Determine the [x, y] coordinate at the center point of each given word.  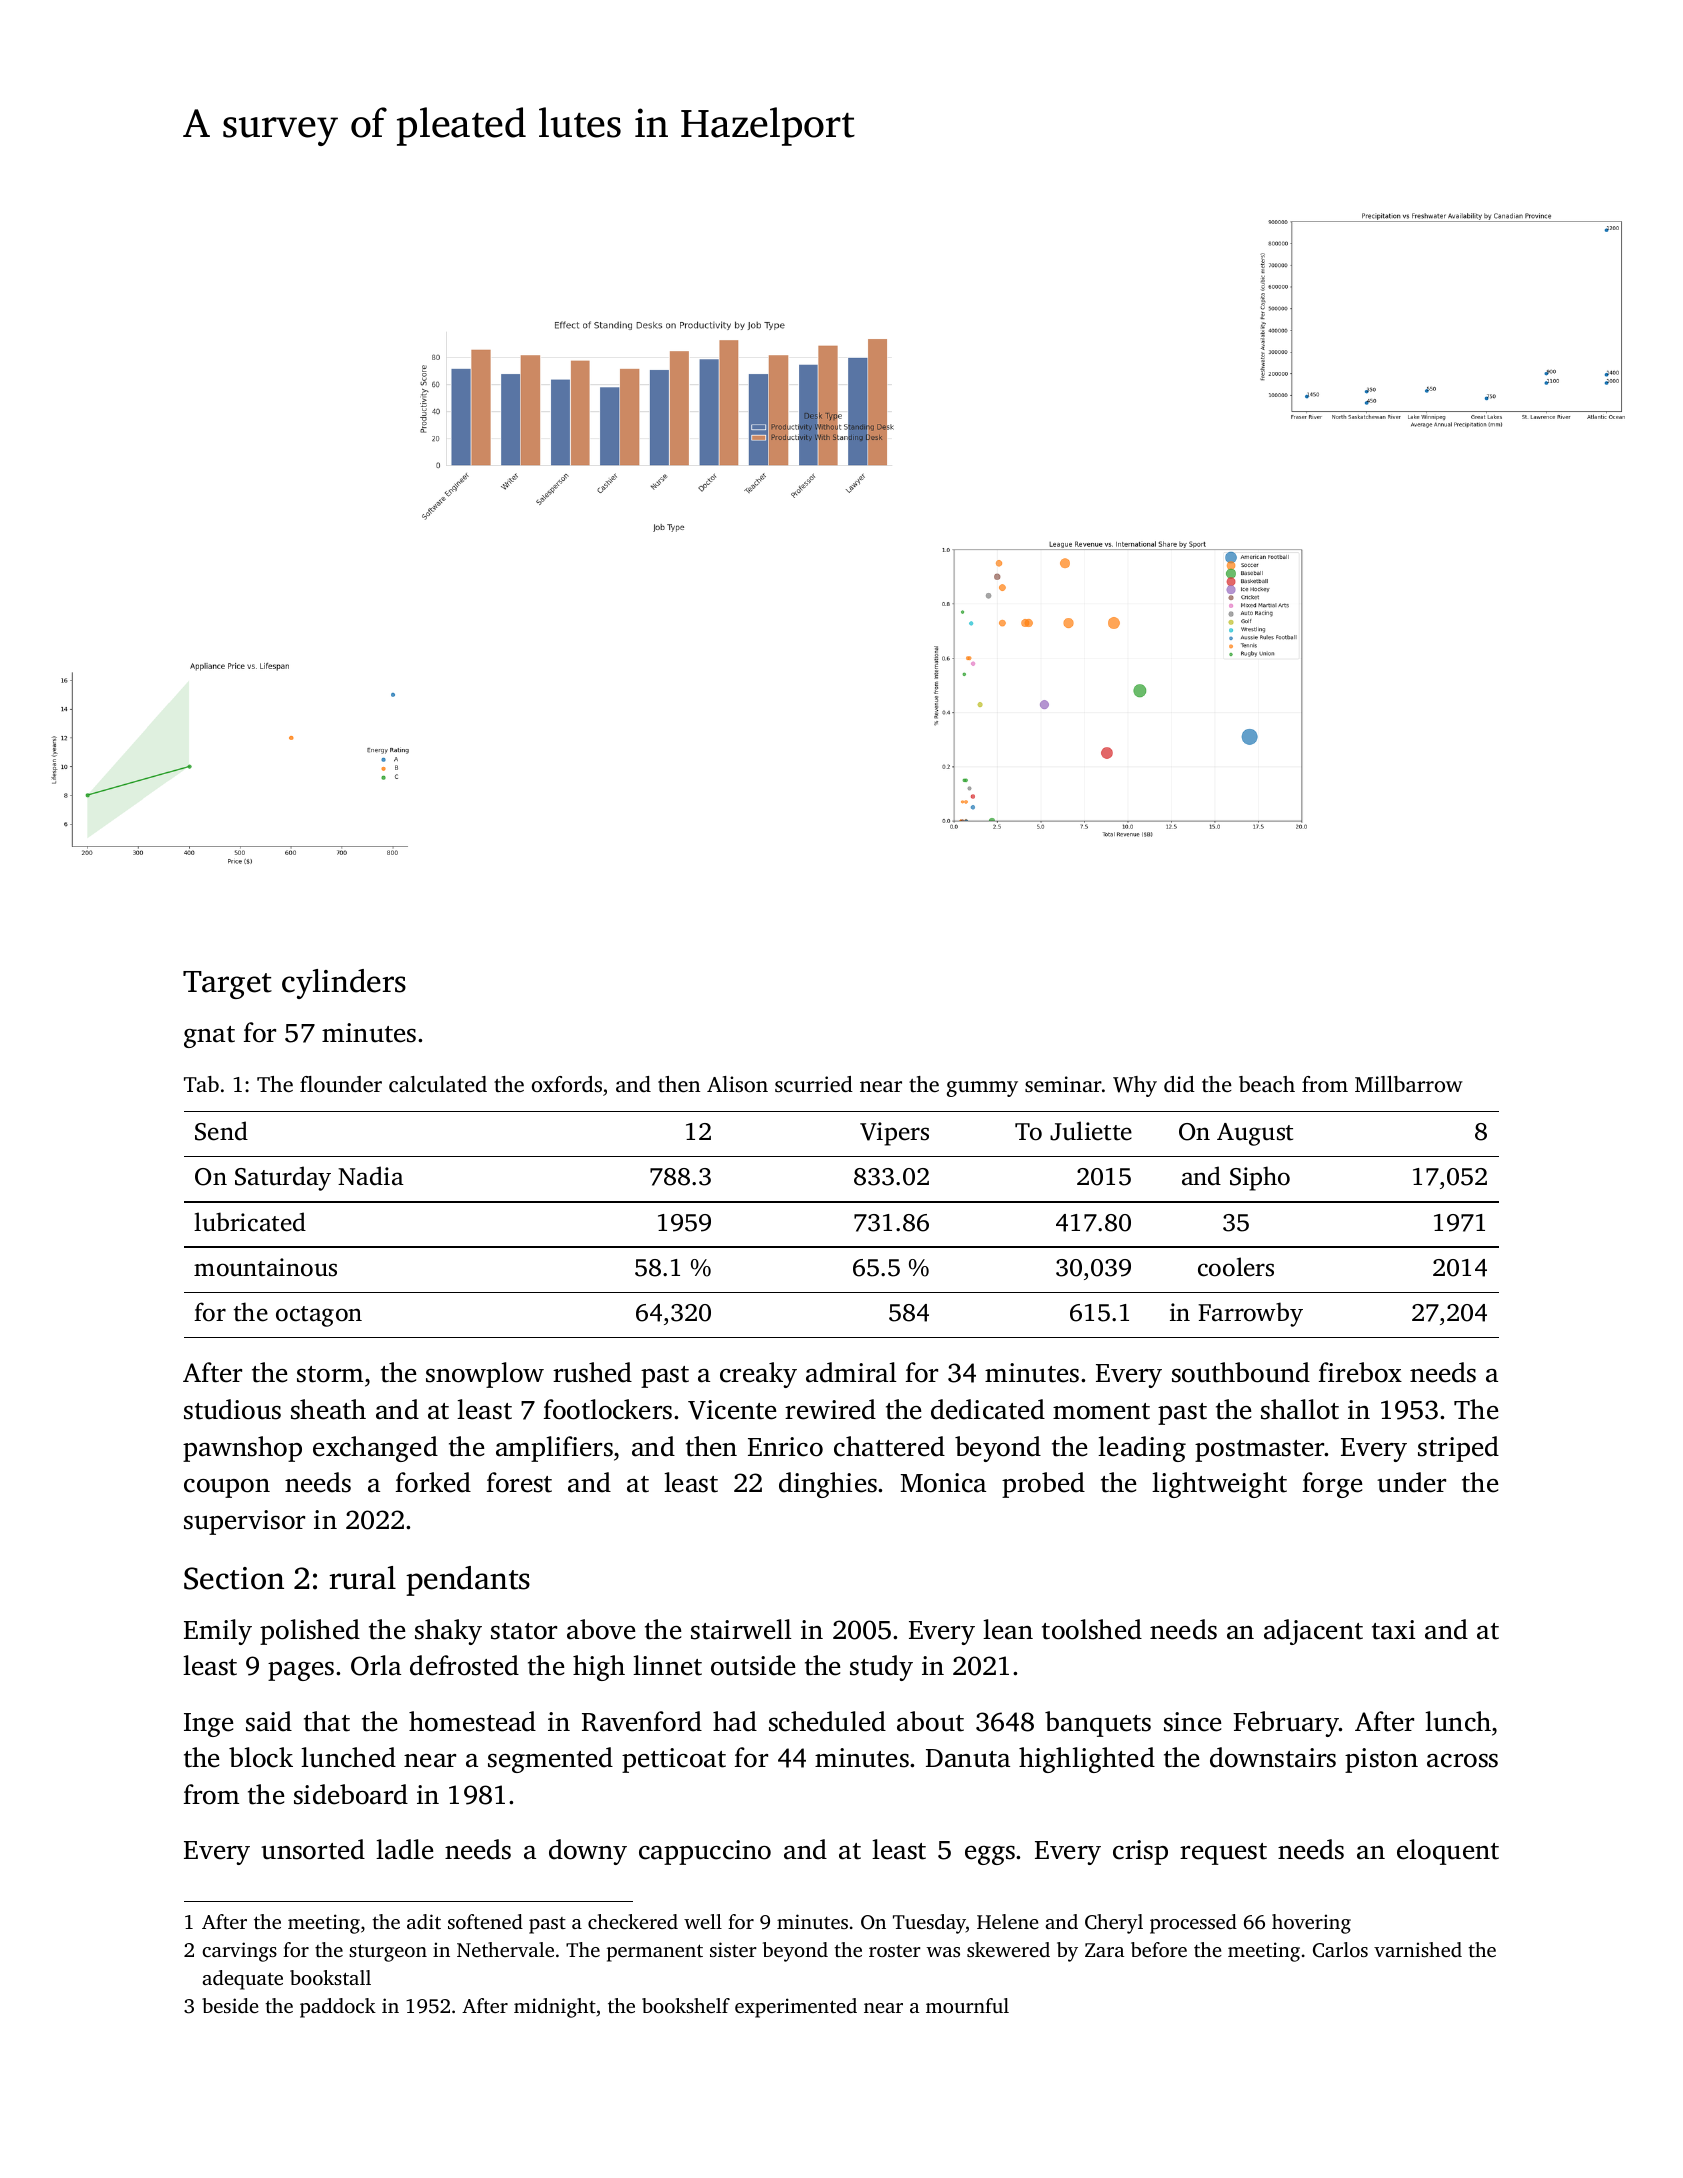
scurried [814, 1084]
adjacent [1313, 1632]
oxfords [567, 1084]
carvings [239, 1952]
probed [1043, 1485]
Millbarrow [1409, 1084]
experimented [796, 2008]
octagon [319, 1316]
